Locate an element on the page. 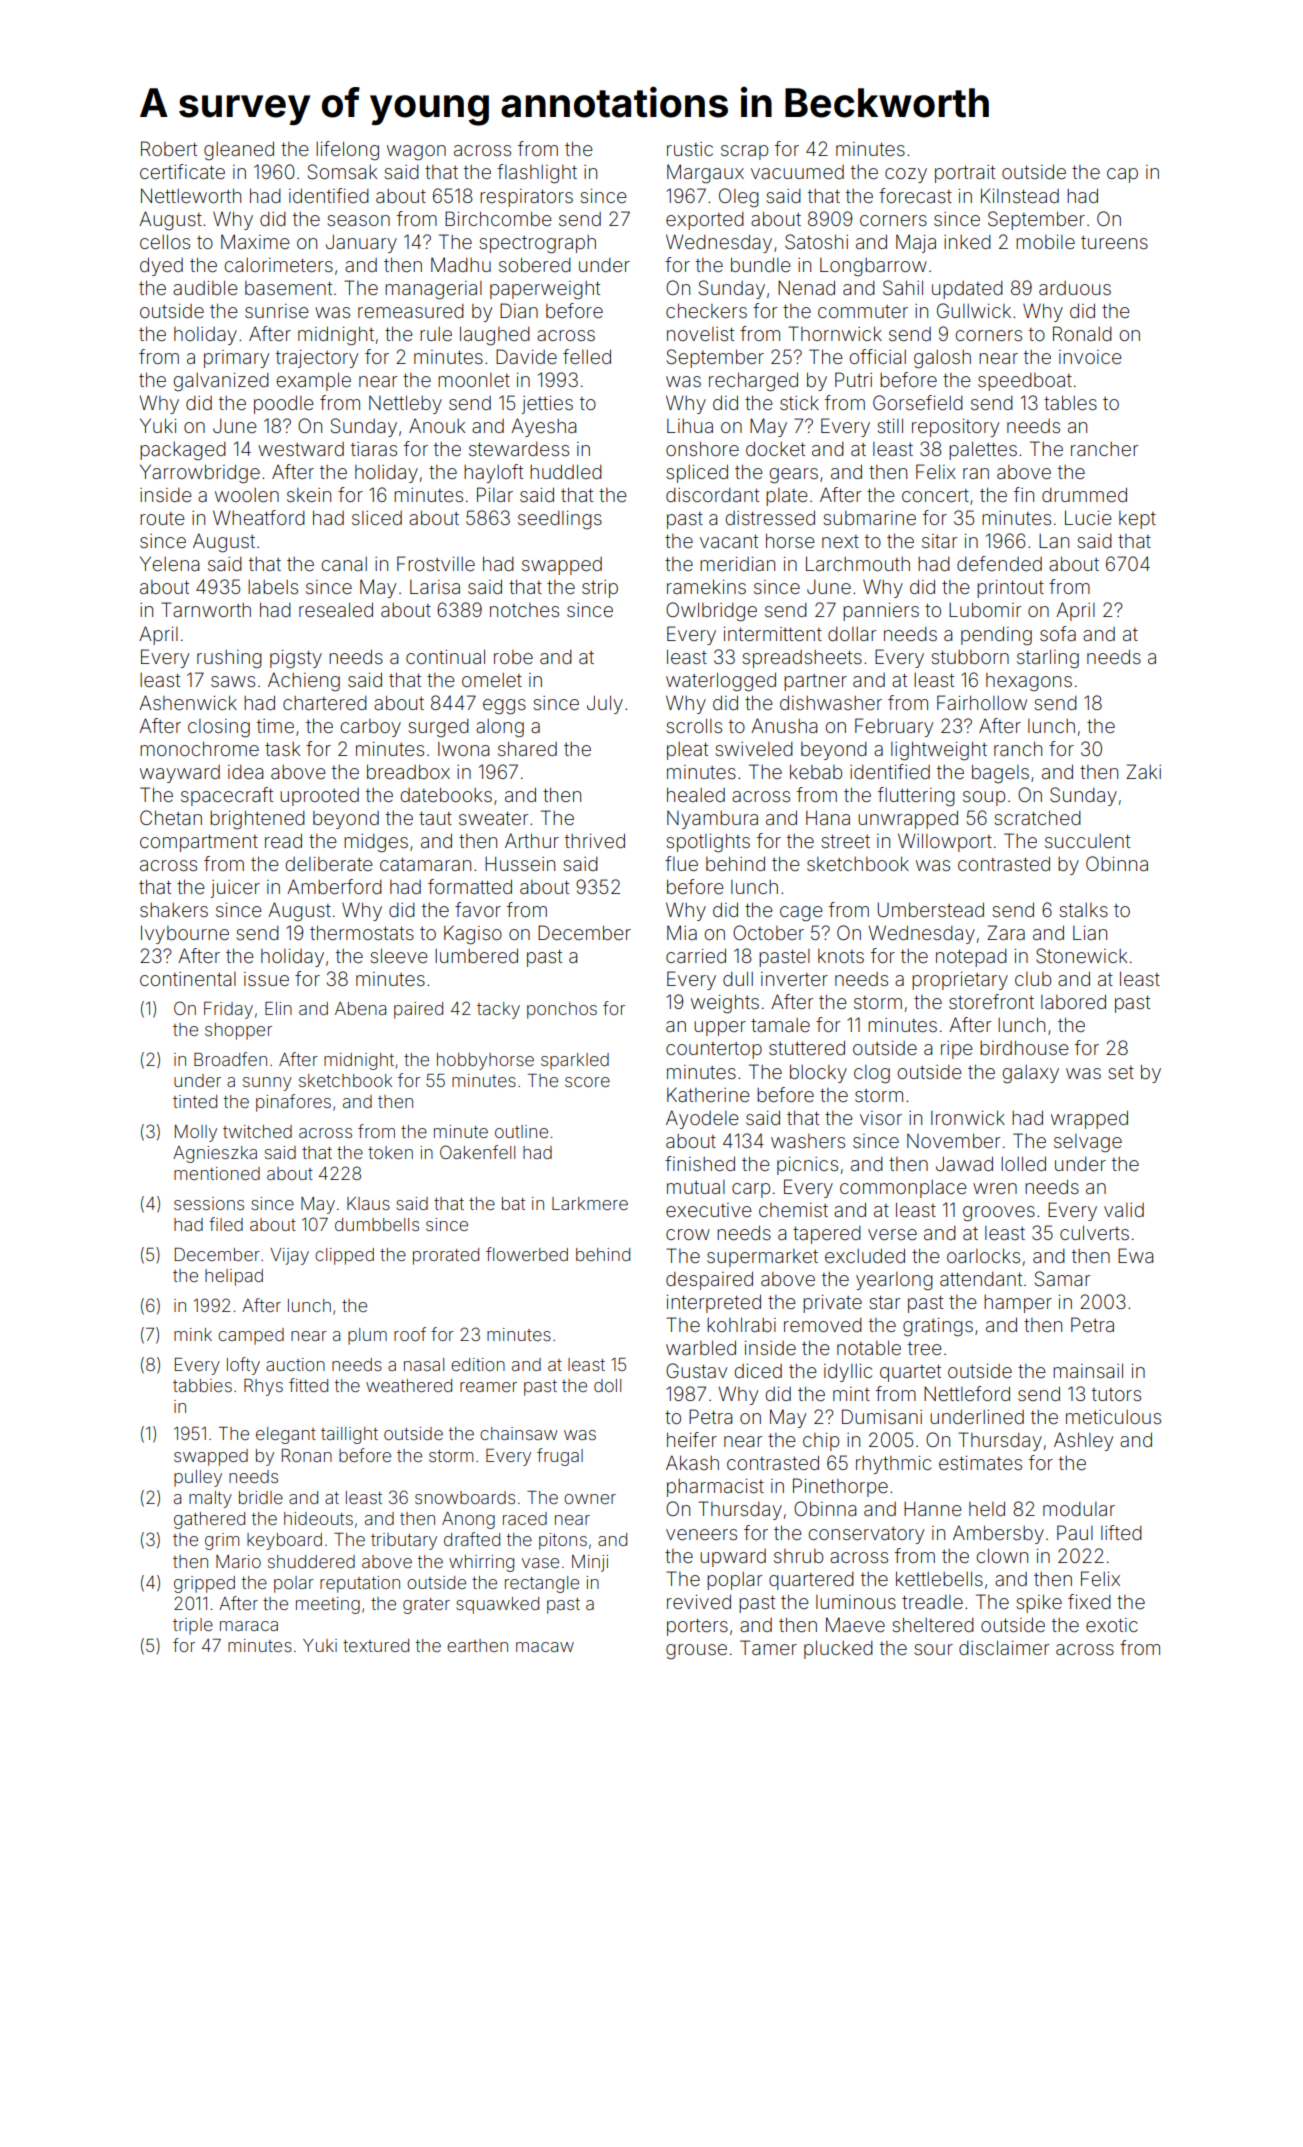 The height and width of the image is (2147, 1303). lifelong is located at coordinates (347, 151).
